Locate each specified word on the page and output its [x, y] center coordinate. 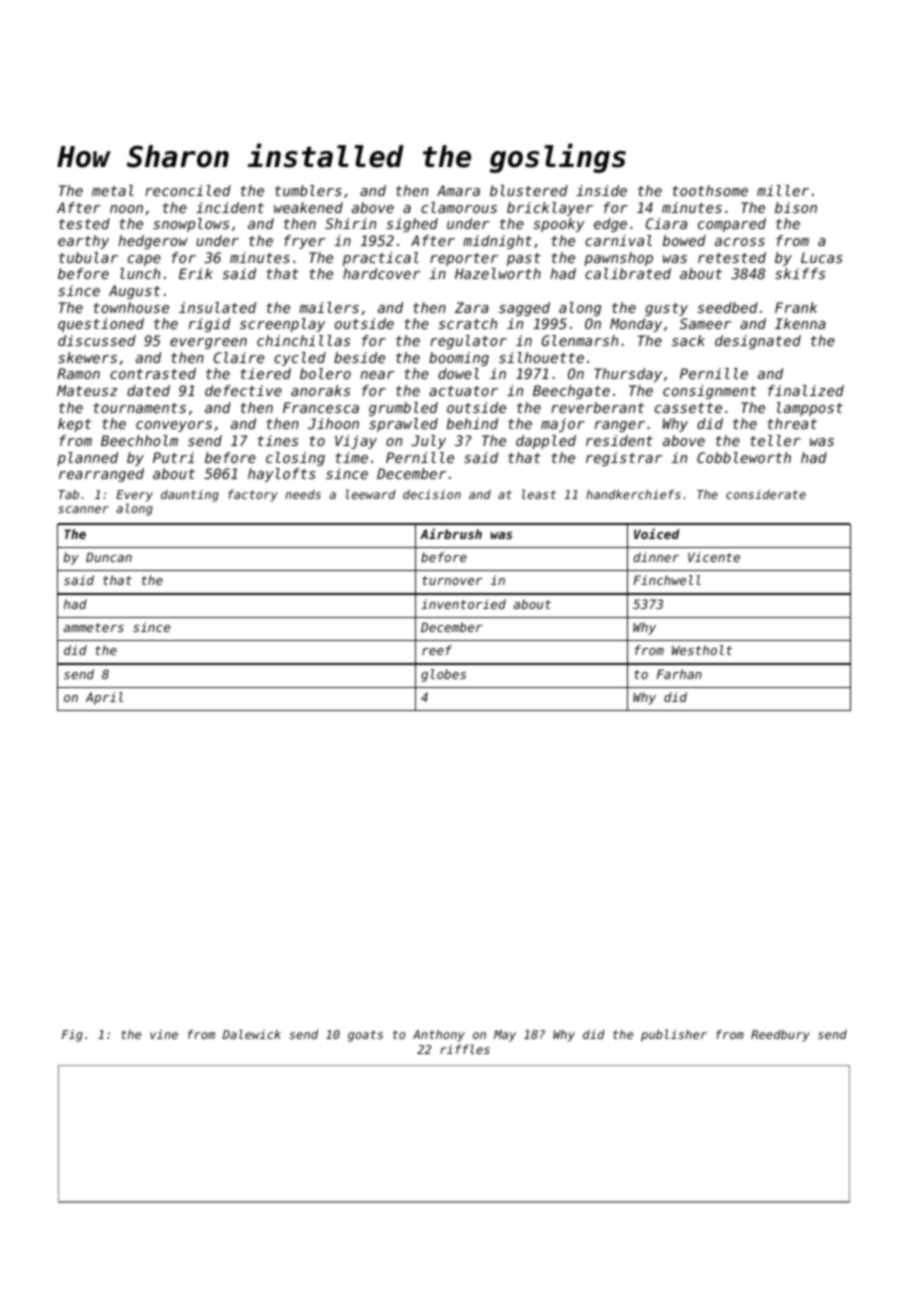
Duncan [109, 557]
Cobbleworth [744, 457]
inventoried [463, 604]
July [429, 442]
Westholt [702, 650]
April [104, 698]
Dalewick [252, 1034]
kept [75, 425]
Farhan [679, 674]
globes [443, 675]
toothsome [710, 190]
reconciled [188, 190]
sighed [412, 225]
